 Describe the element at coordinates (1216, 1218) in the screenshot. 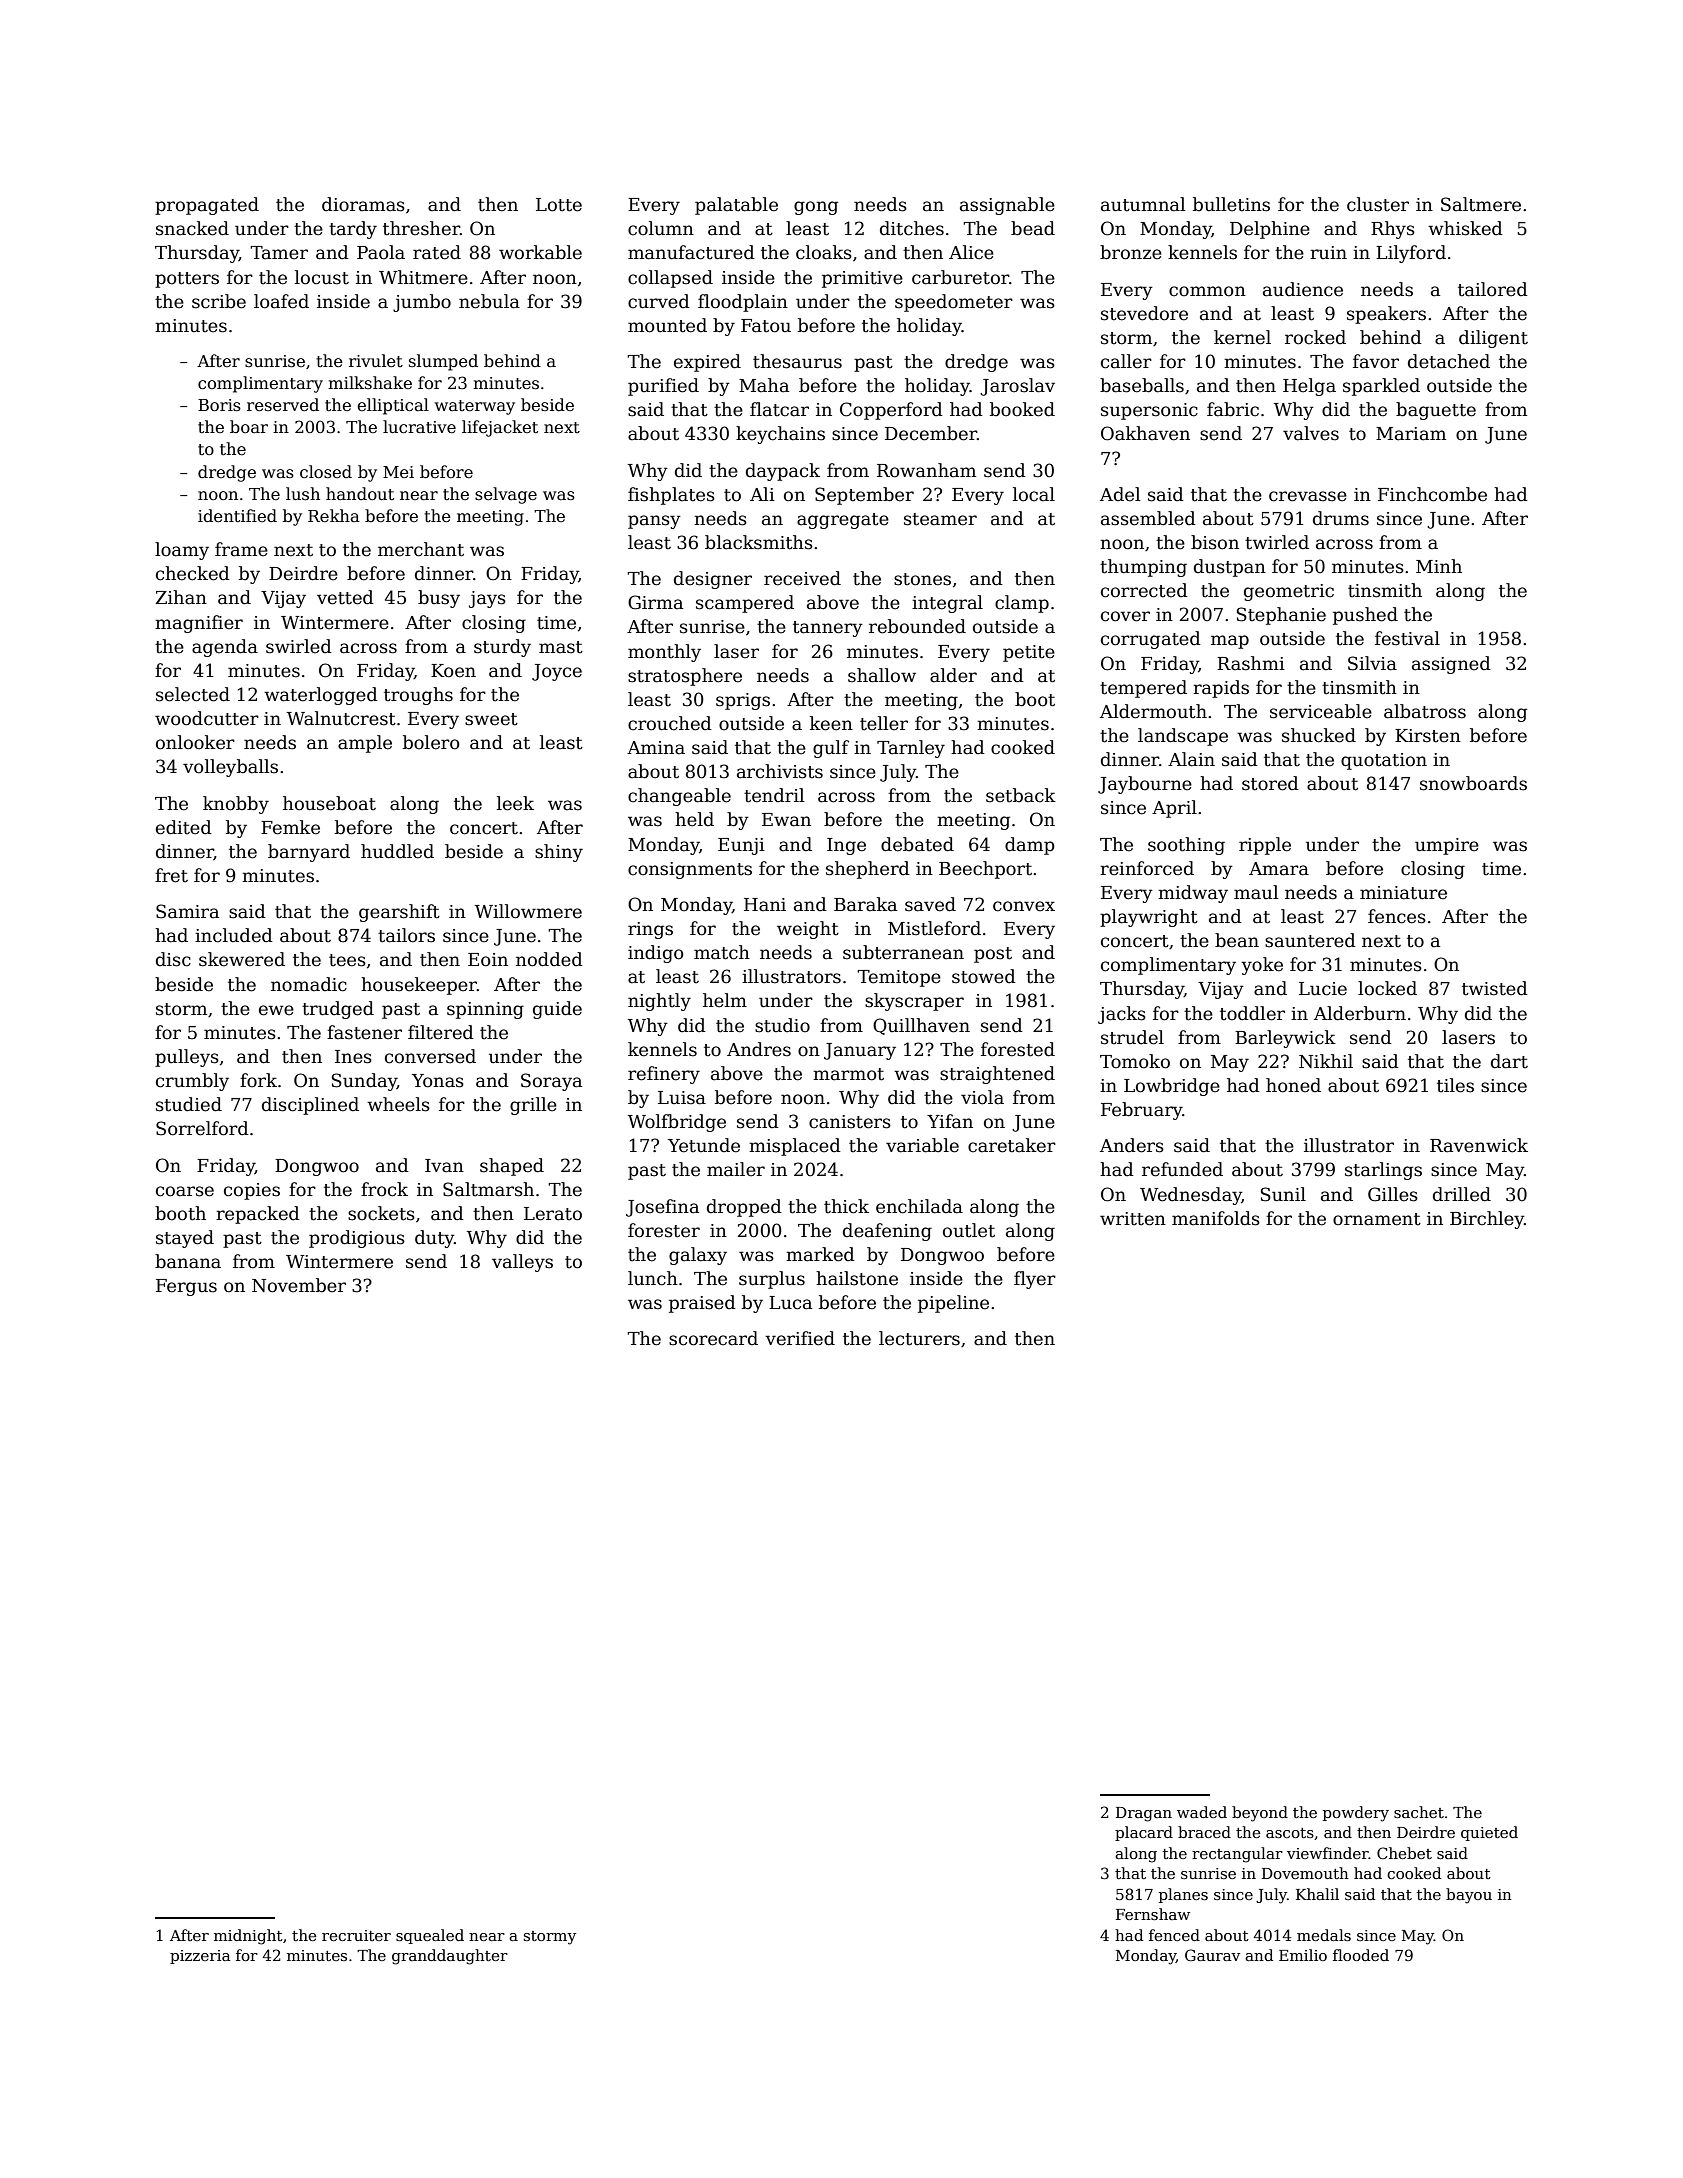

I see `manifolds` at that location.
